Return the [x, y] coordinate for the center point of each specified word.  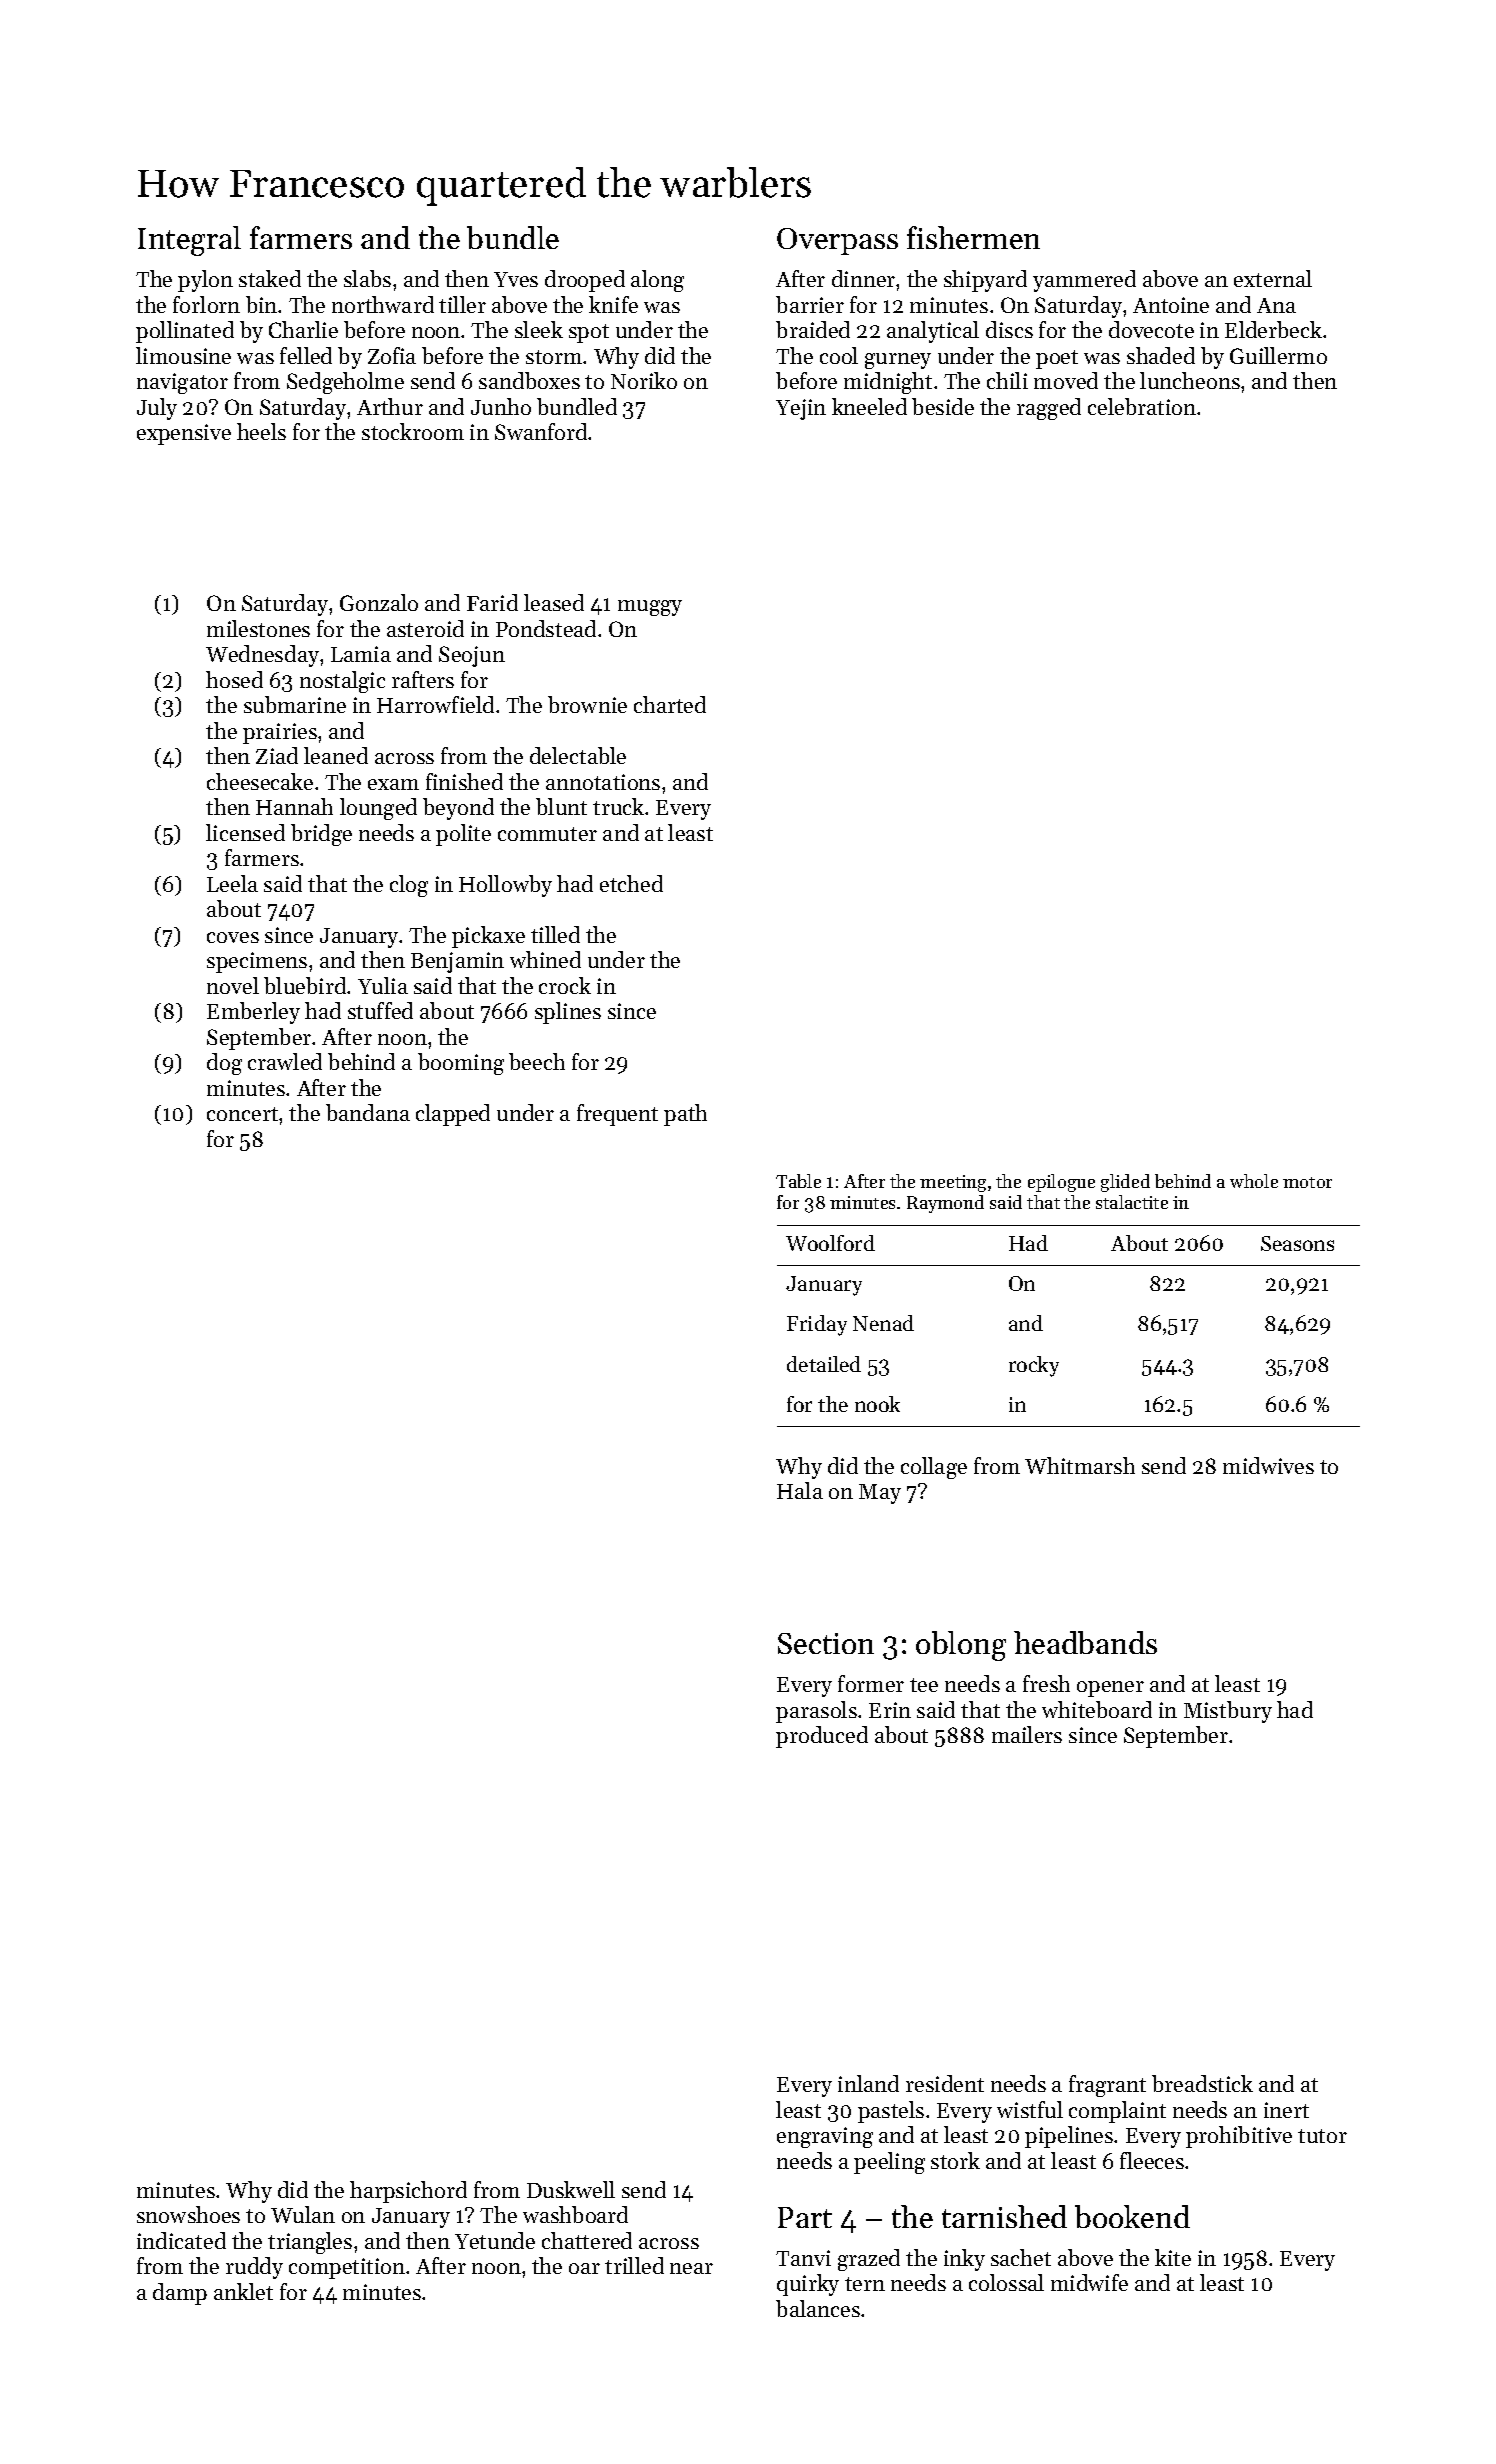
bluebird [305, 985]
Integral [189, 241]
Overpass [837, 241]
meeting [953, 1183]
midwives [1268, 1465]
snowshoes [188, 2214]
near [691, 2268]
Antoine [1171, 305]
